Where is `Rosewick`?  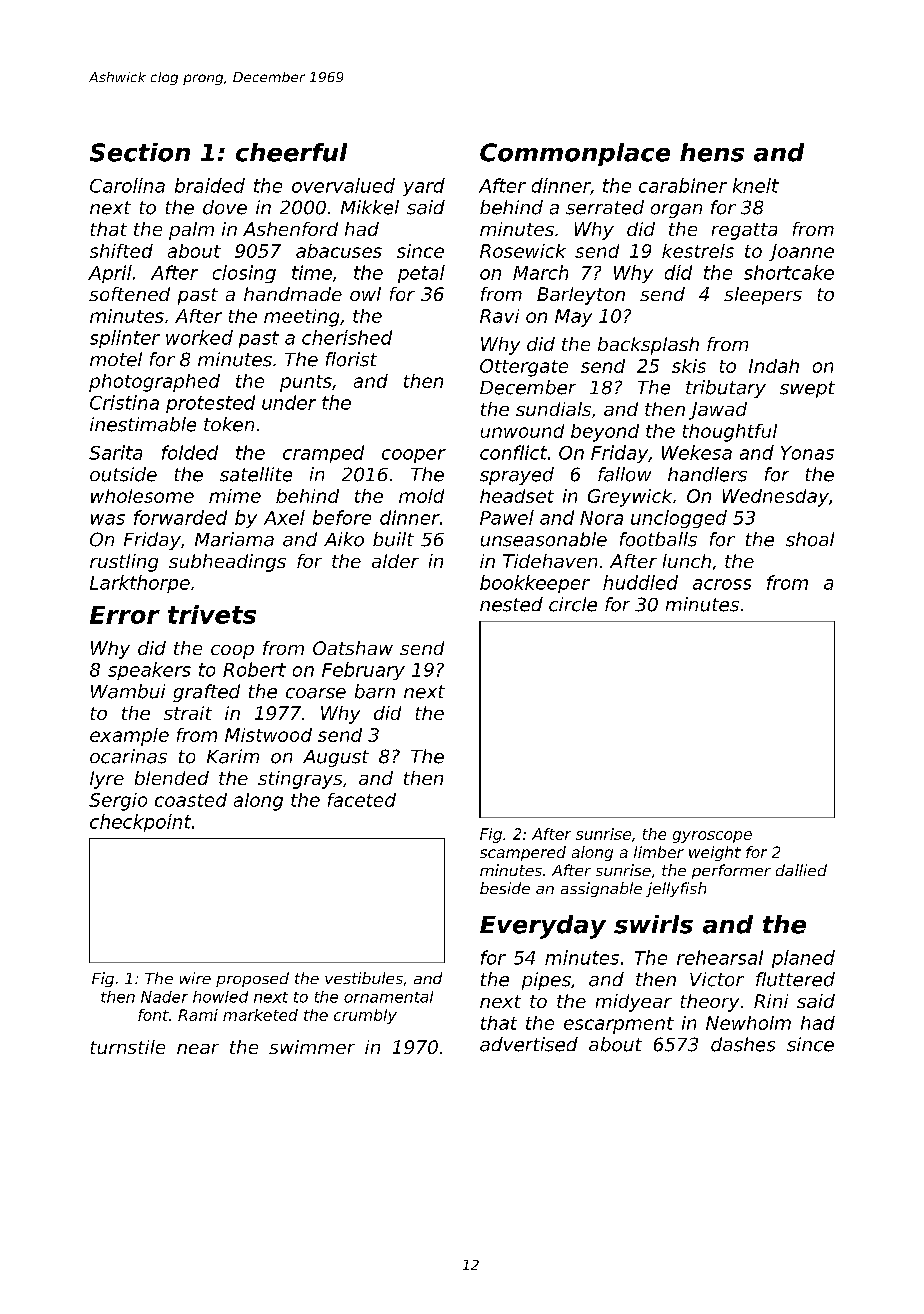
Rosewick is located at coordinates (523, 251).
